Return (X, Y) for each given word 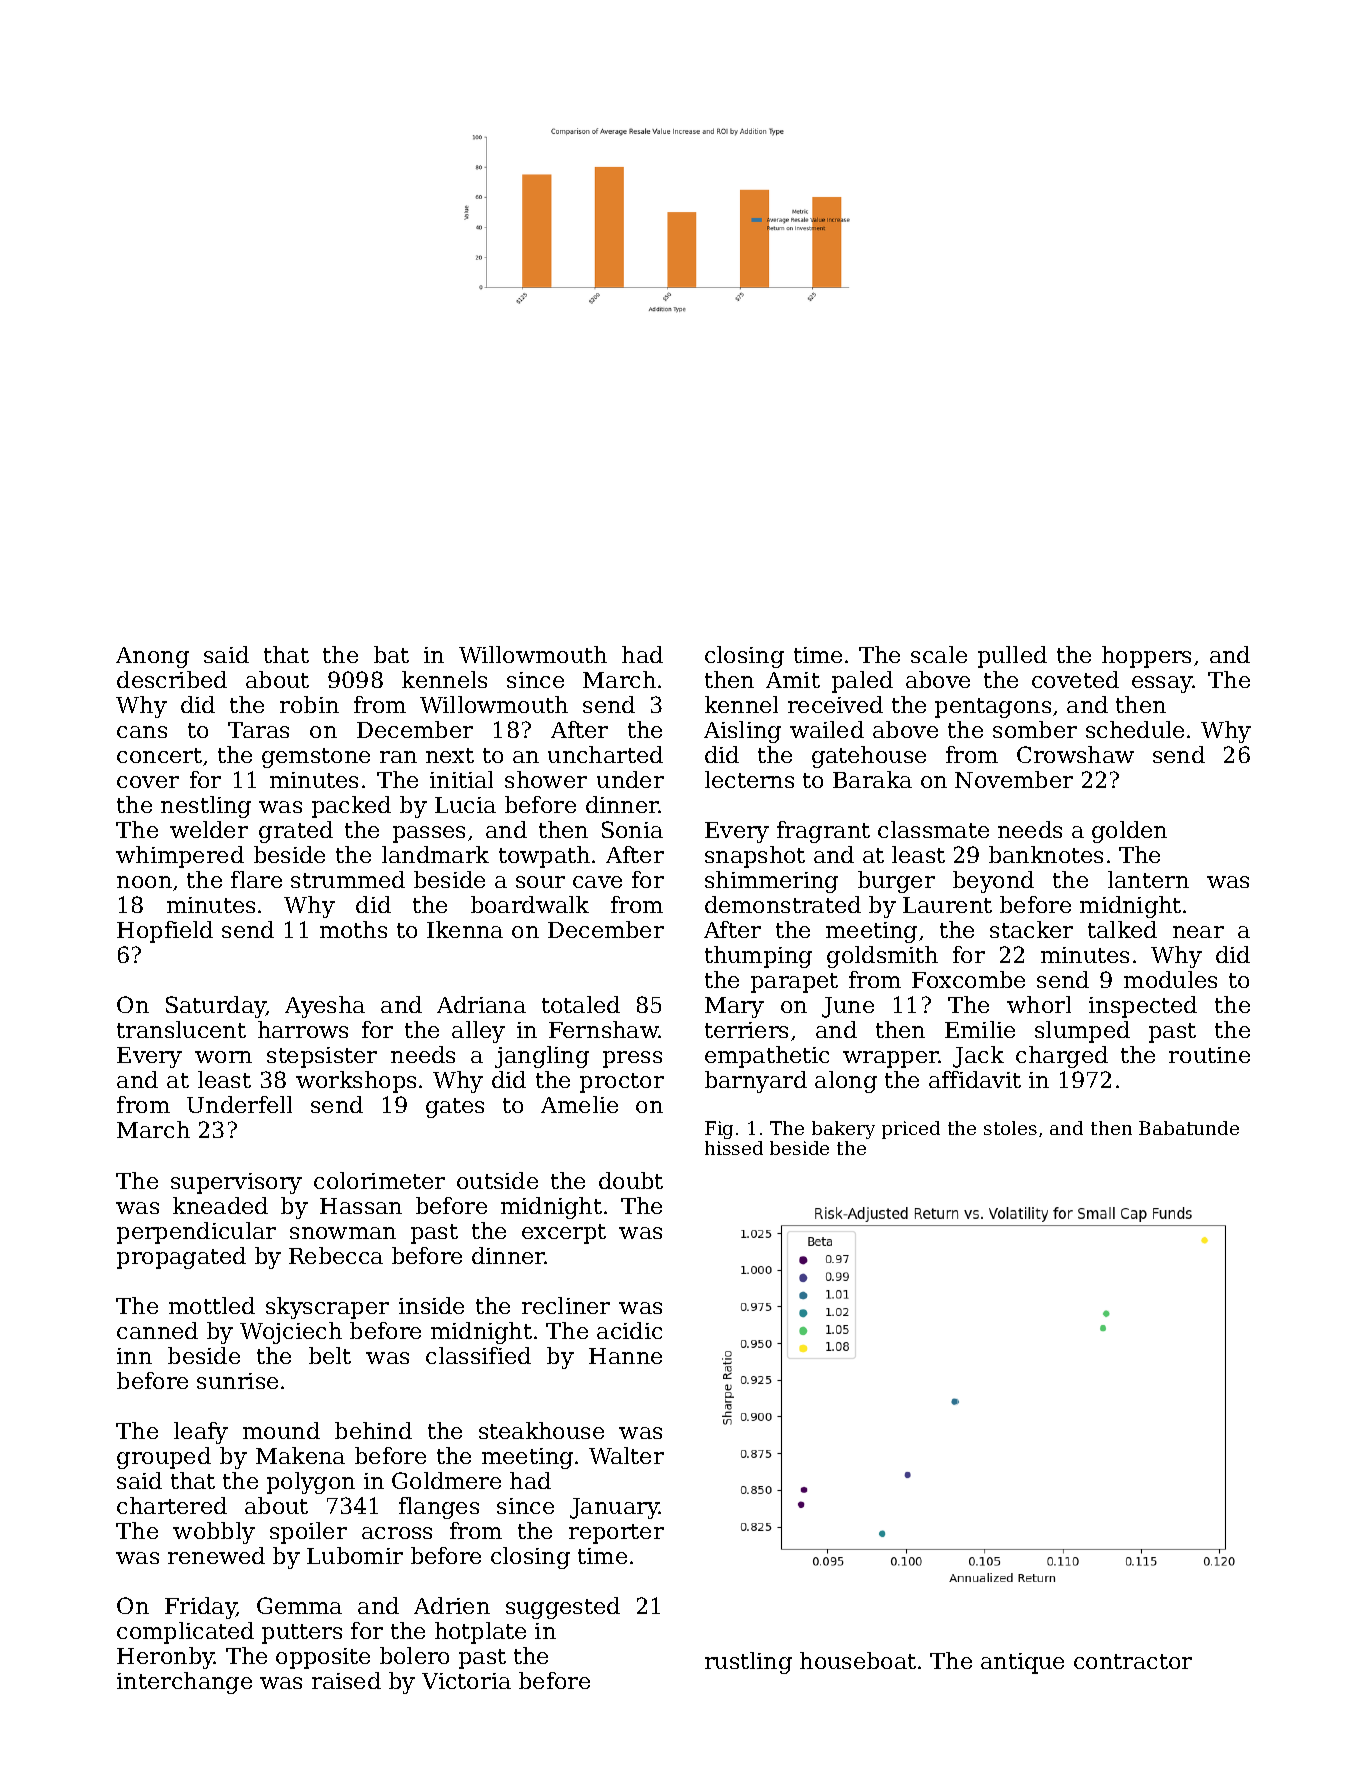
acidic (629, 1330)
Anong (152, 657)
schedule (1135, 729)
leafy (201, 1433)
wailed (827, 729)
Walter (626, 1455)
